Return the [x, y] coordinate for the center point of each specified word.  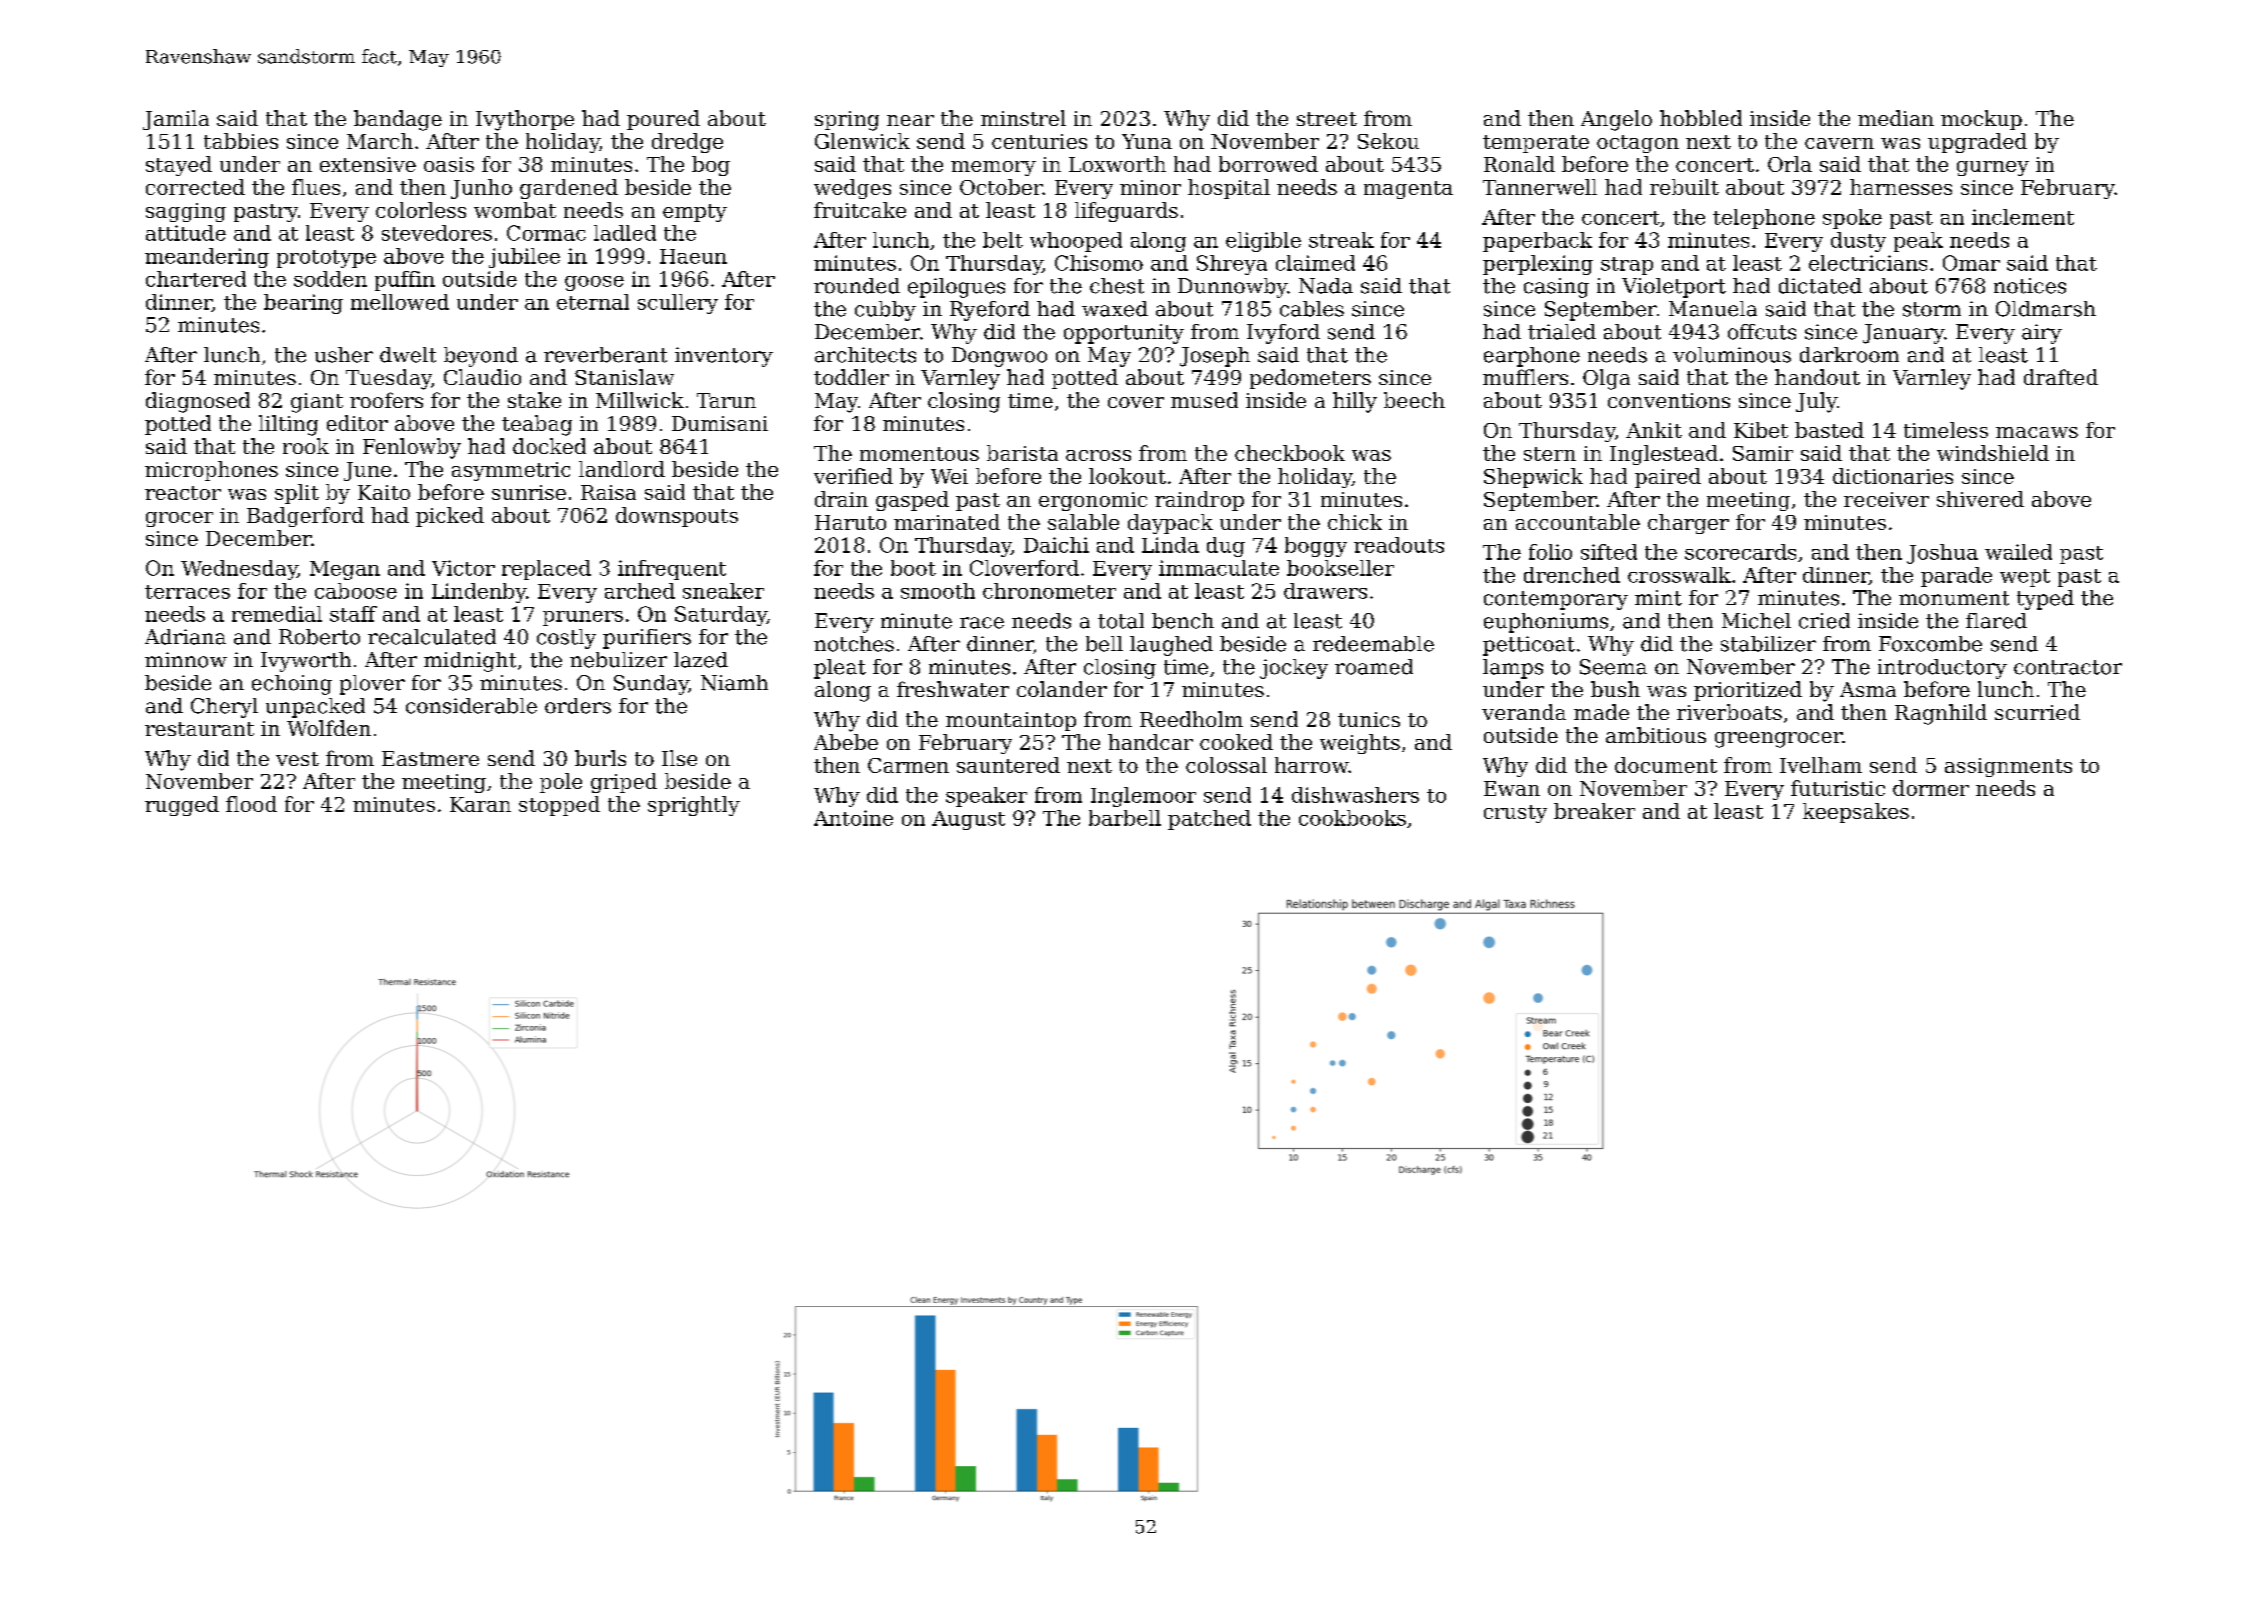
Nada [1326, 286]
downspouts [677, 517]
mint [1658, 598]
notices [2030, 286]
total [1121, 621]
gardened [569, 189]
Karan [480, 804]
